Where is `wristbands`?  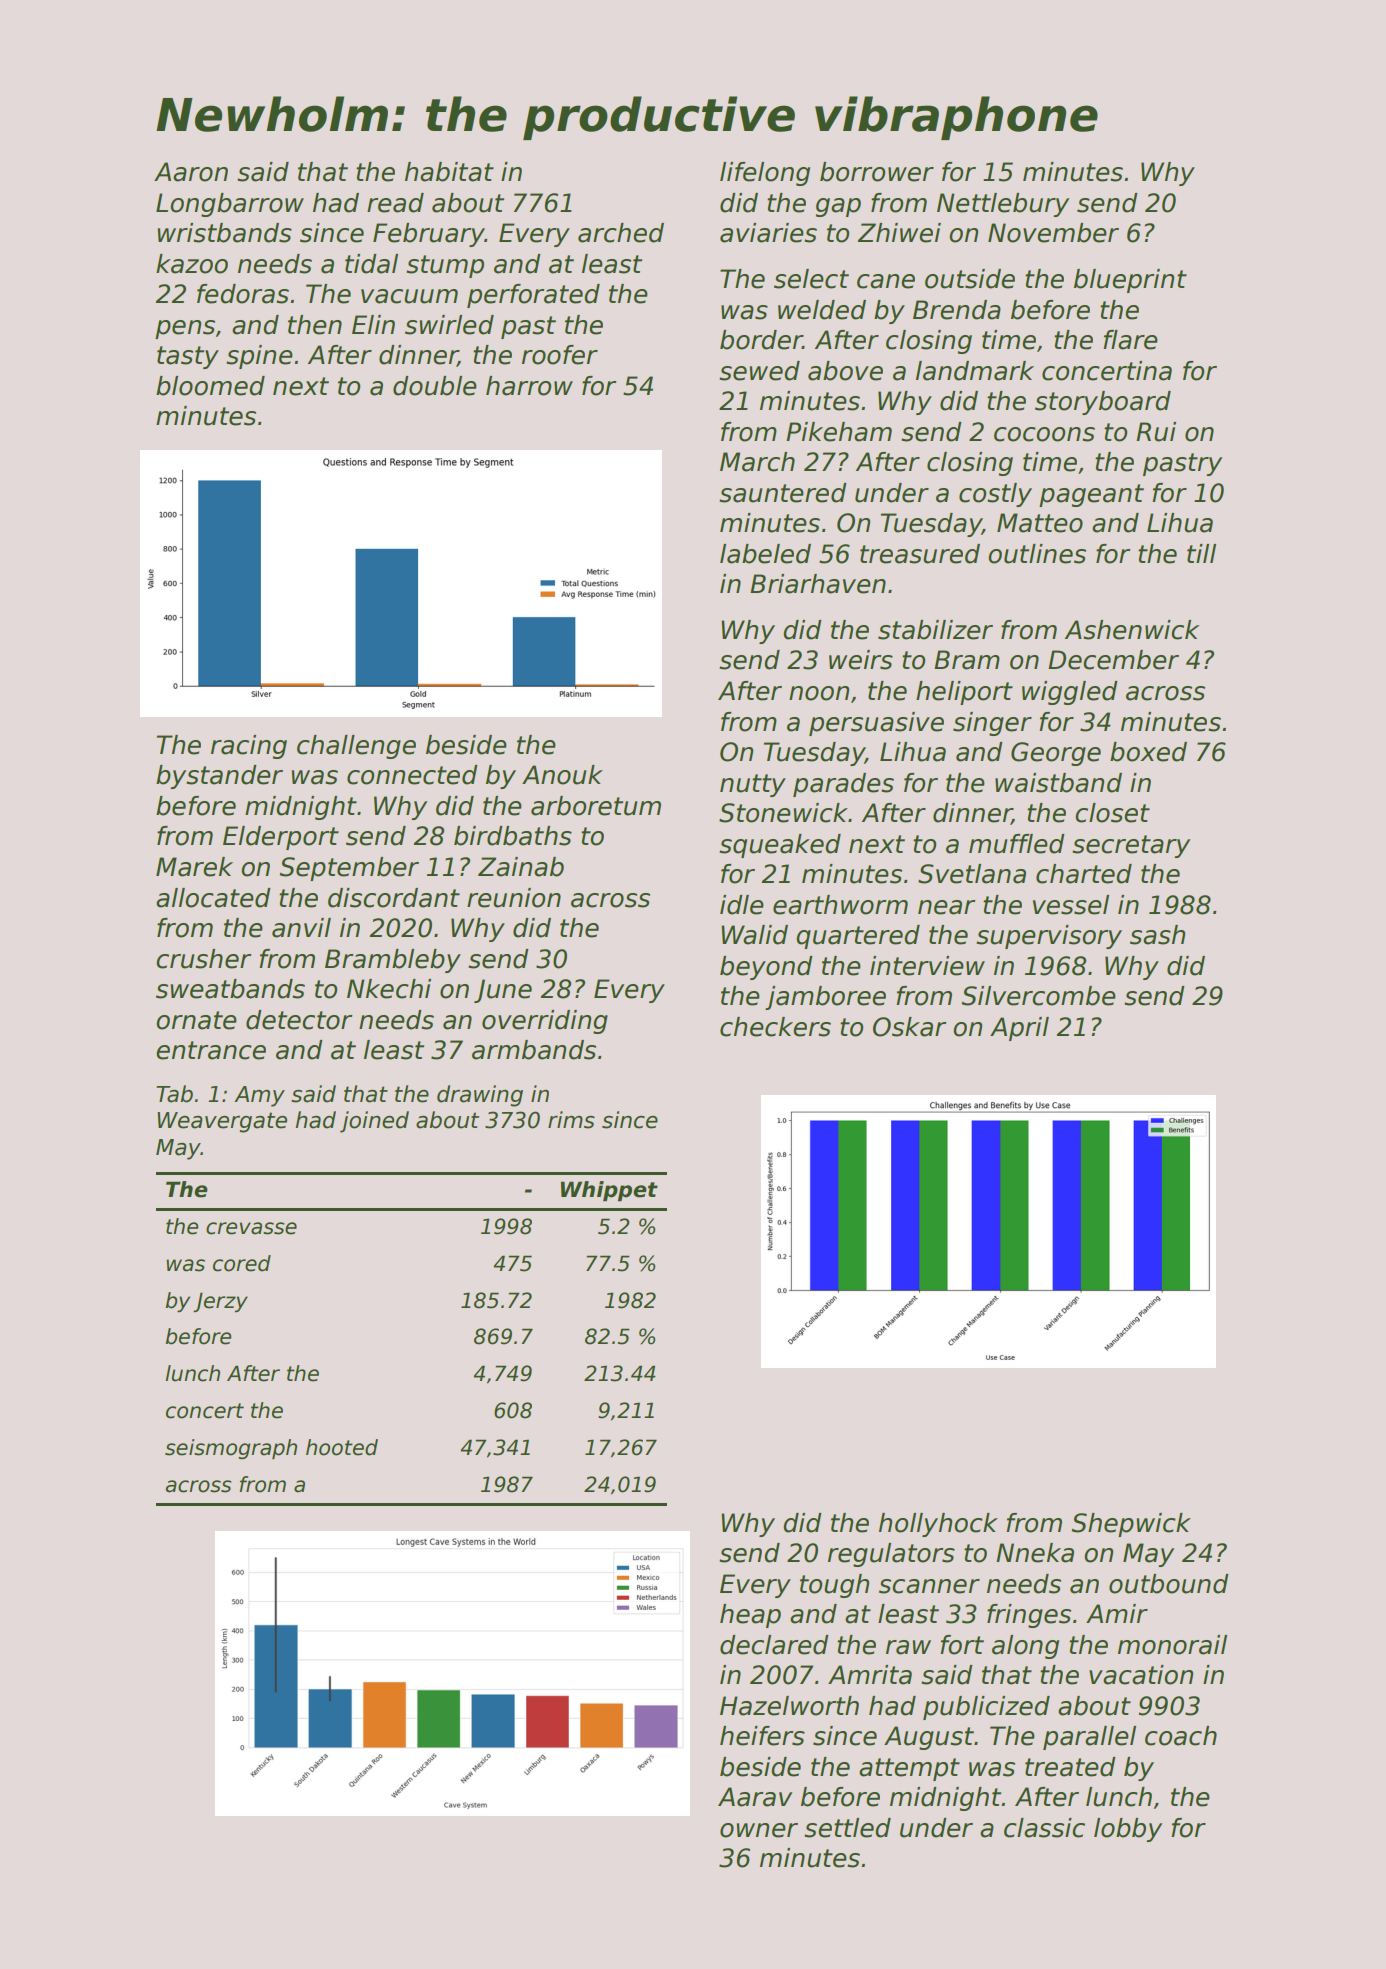 wristbands is located at coordinates (224, 233).
